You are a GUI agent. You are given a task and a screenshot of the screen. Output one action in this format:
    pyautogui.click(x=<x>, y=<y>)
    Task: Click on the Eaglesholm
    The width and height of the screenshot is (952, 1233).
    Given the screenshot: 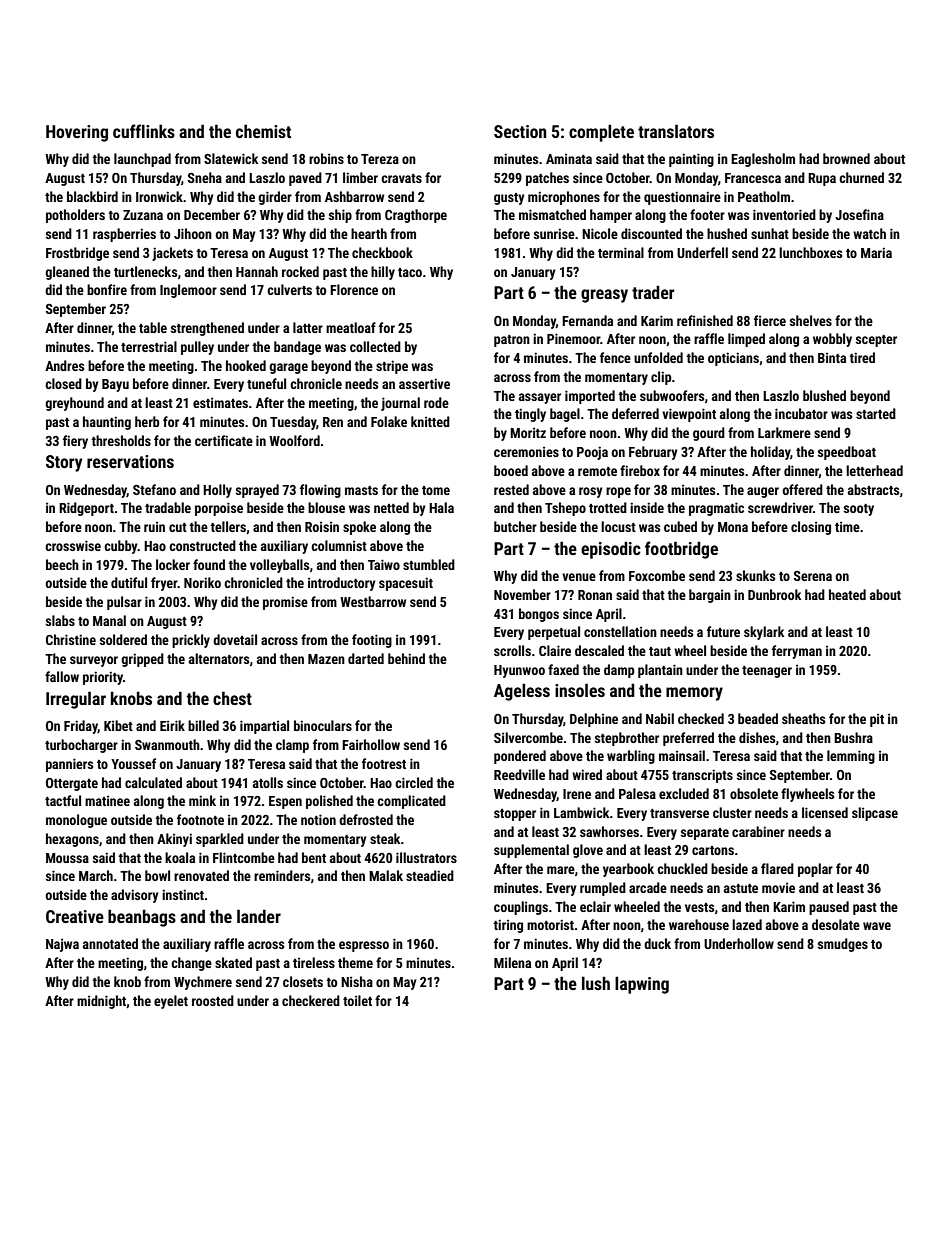 What is the action you would take?
    pyautogui.click(x=763, y=160)
